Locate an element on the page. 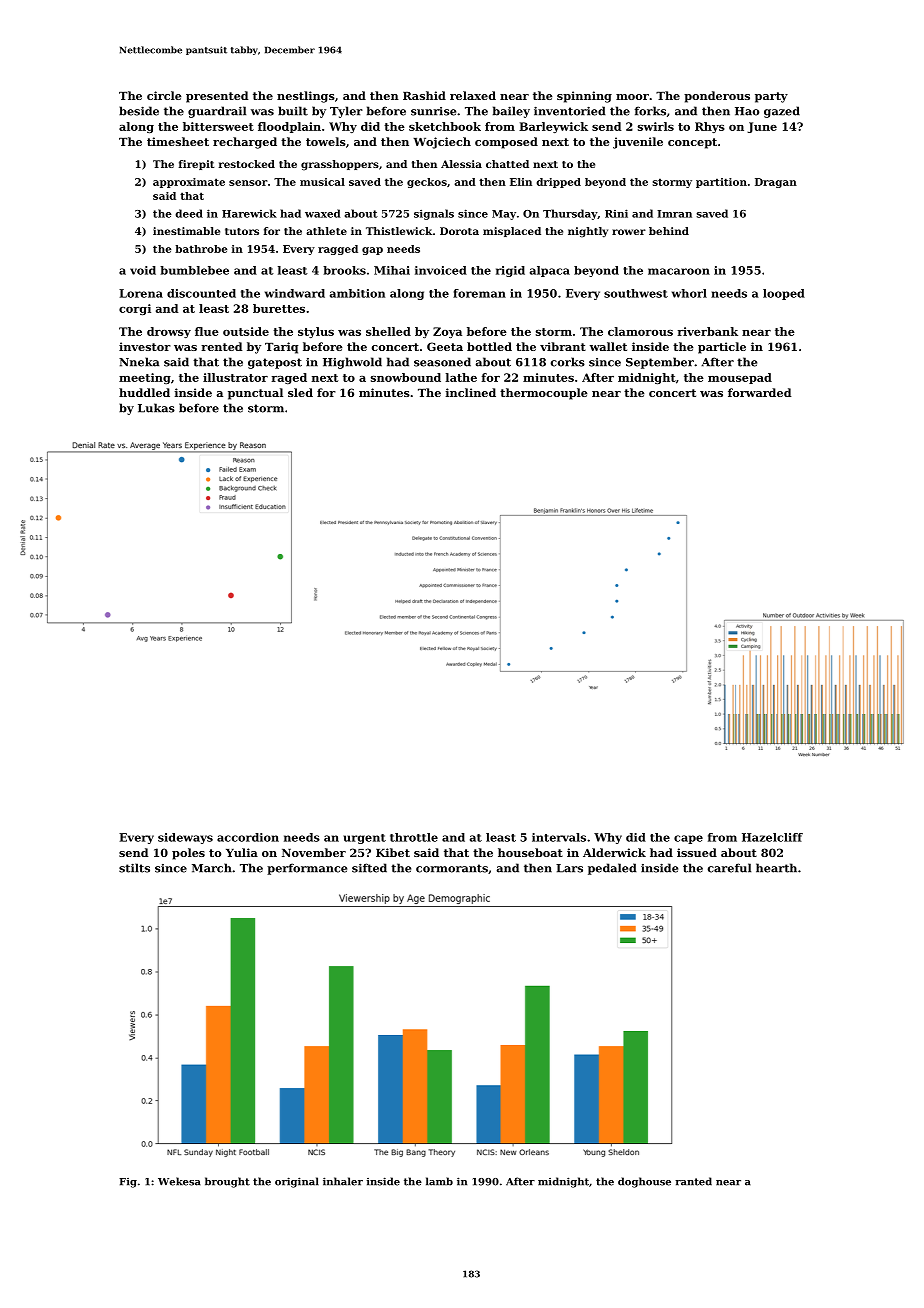 The width and height of the document is (924, 1308). Alderwick is located at coordinates (614, 852).
